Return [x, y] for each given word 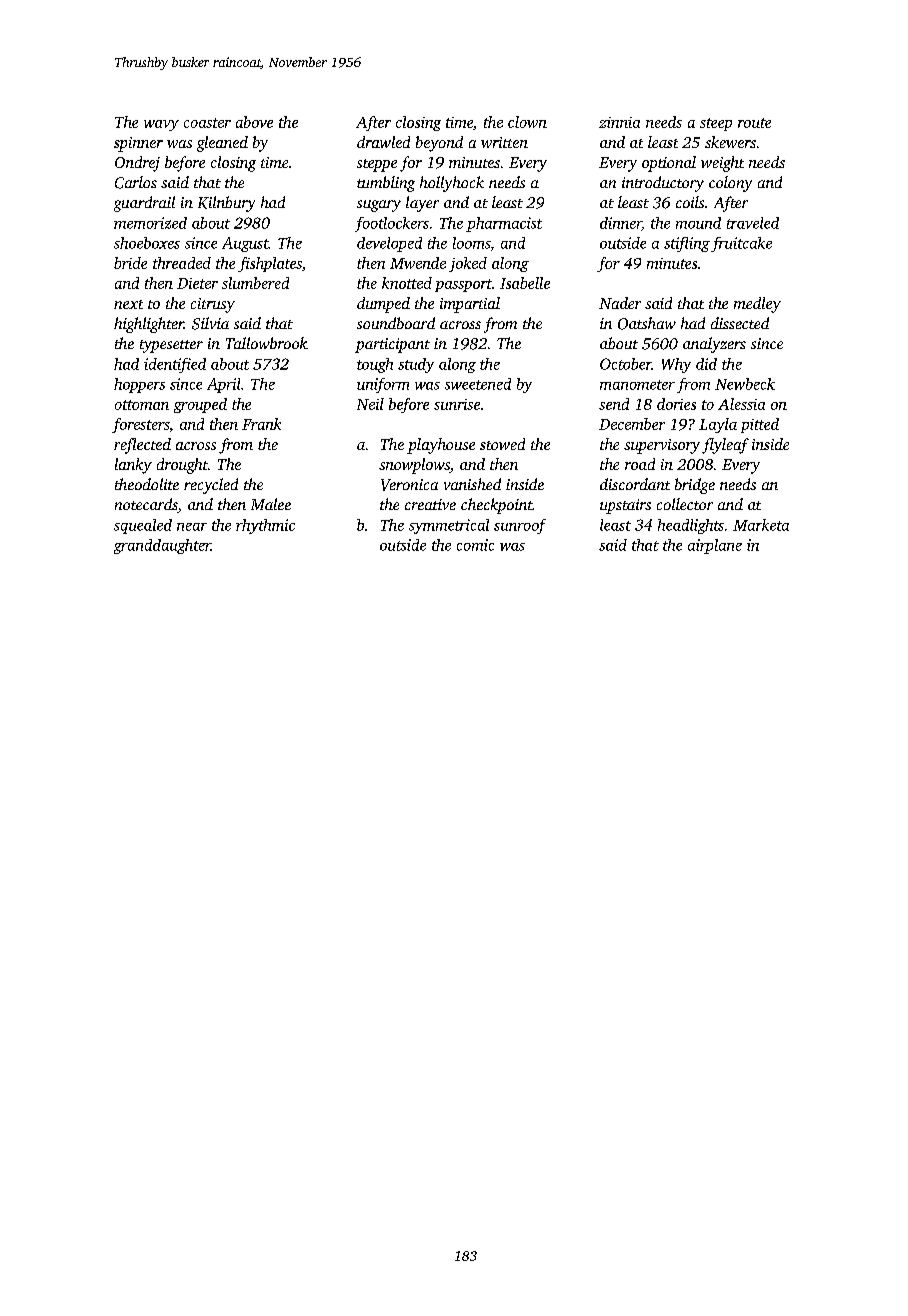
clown [527, 122]
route [754, 123]
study [416, 365]
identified [175, 365]
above [254, 122]
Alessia [741, 404]
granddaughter [162, 546]
